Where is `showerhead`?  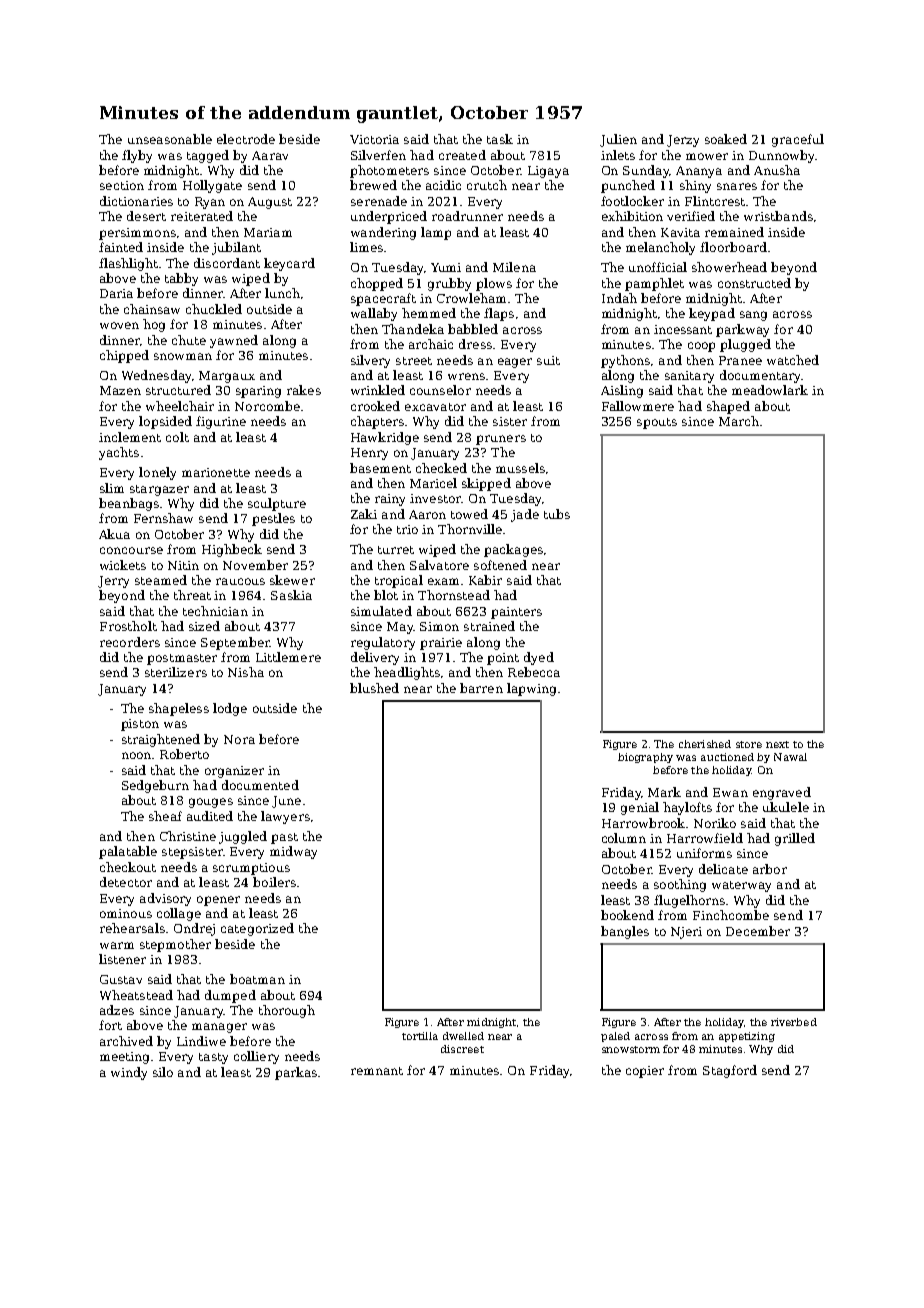 showerhead is located at coordinates (729, 267).
